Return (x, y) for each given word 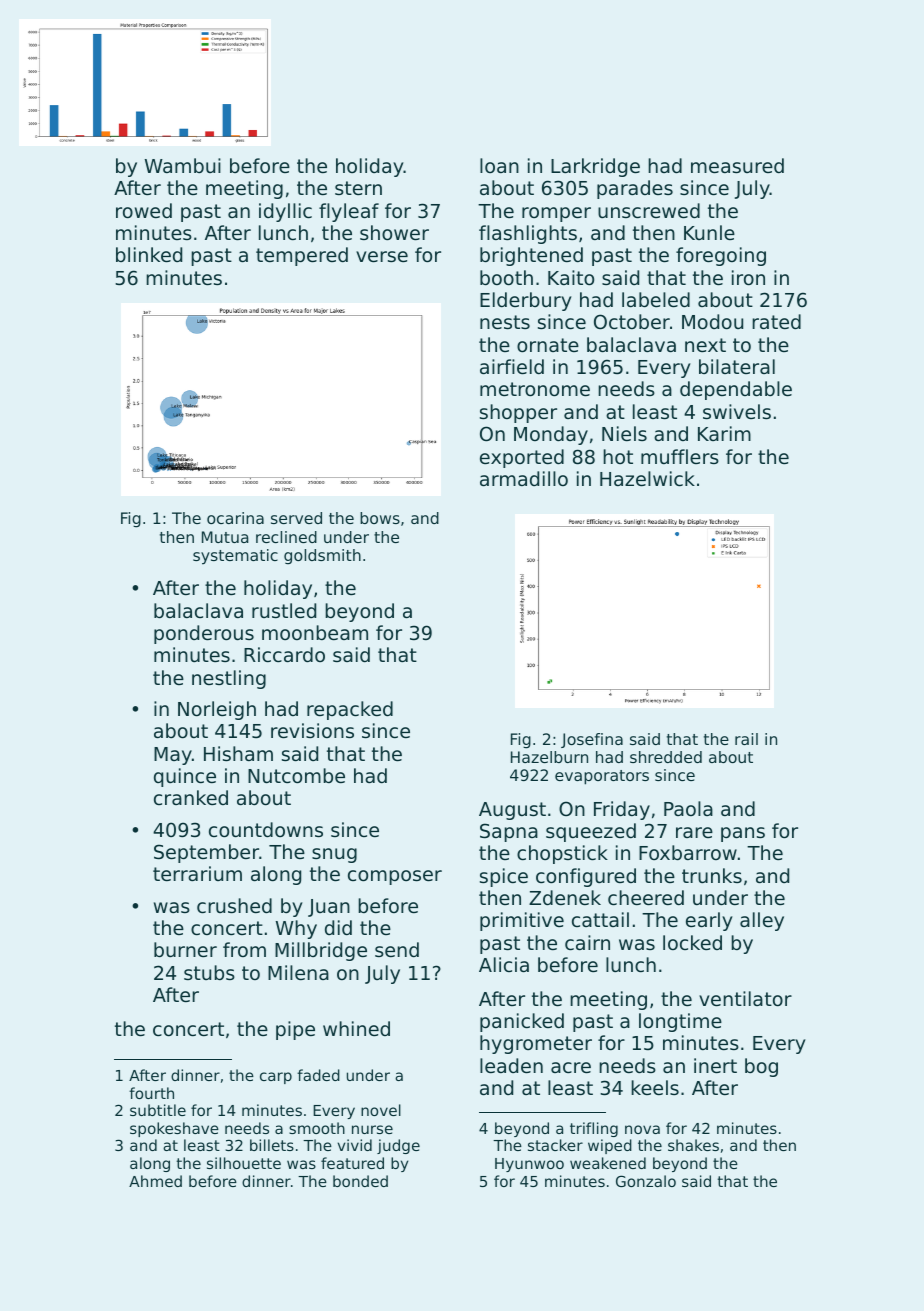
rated (776, 321)
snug (334, 855)
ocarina (235, 518)
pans (743, 834)
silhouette (244, 1163)
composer (395, 877)
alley (762, 921)
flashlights (528, 234)
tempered (302, 256)
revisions (312, 730)
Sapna (509, 832)
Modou (712, 321)
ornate (548, 345)
